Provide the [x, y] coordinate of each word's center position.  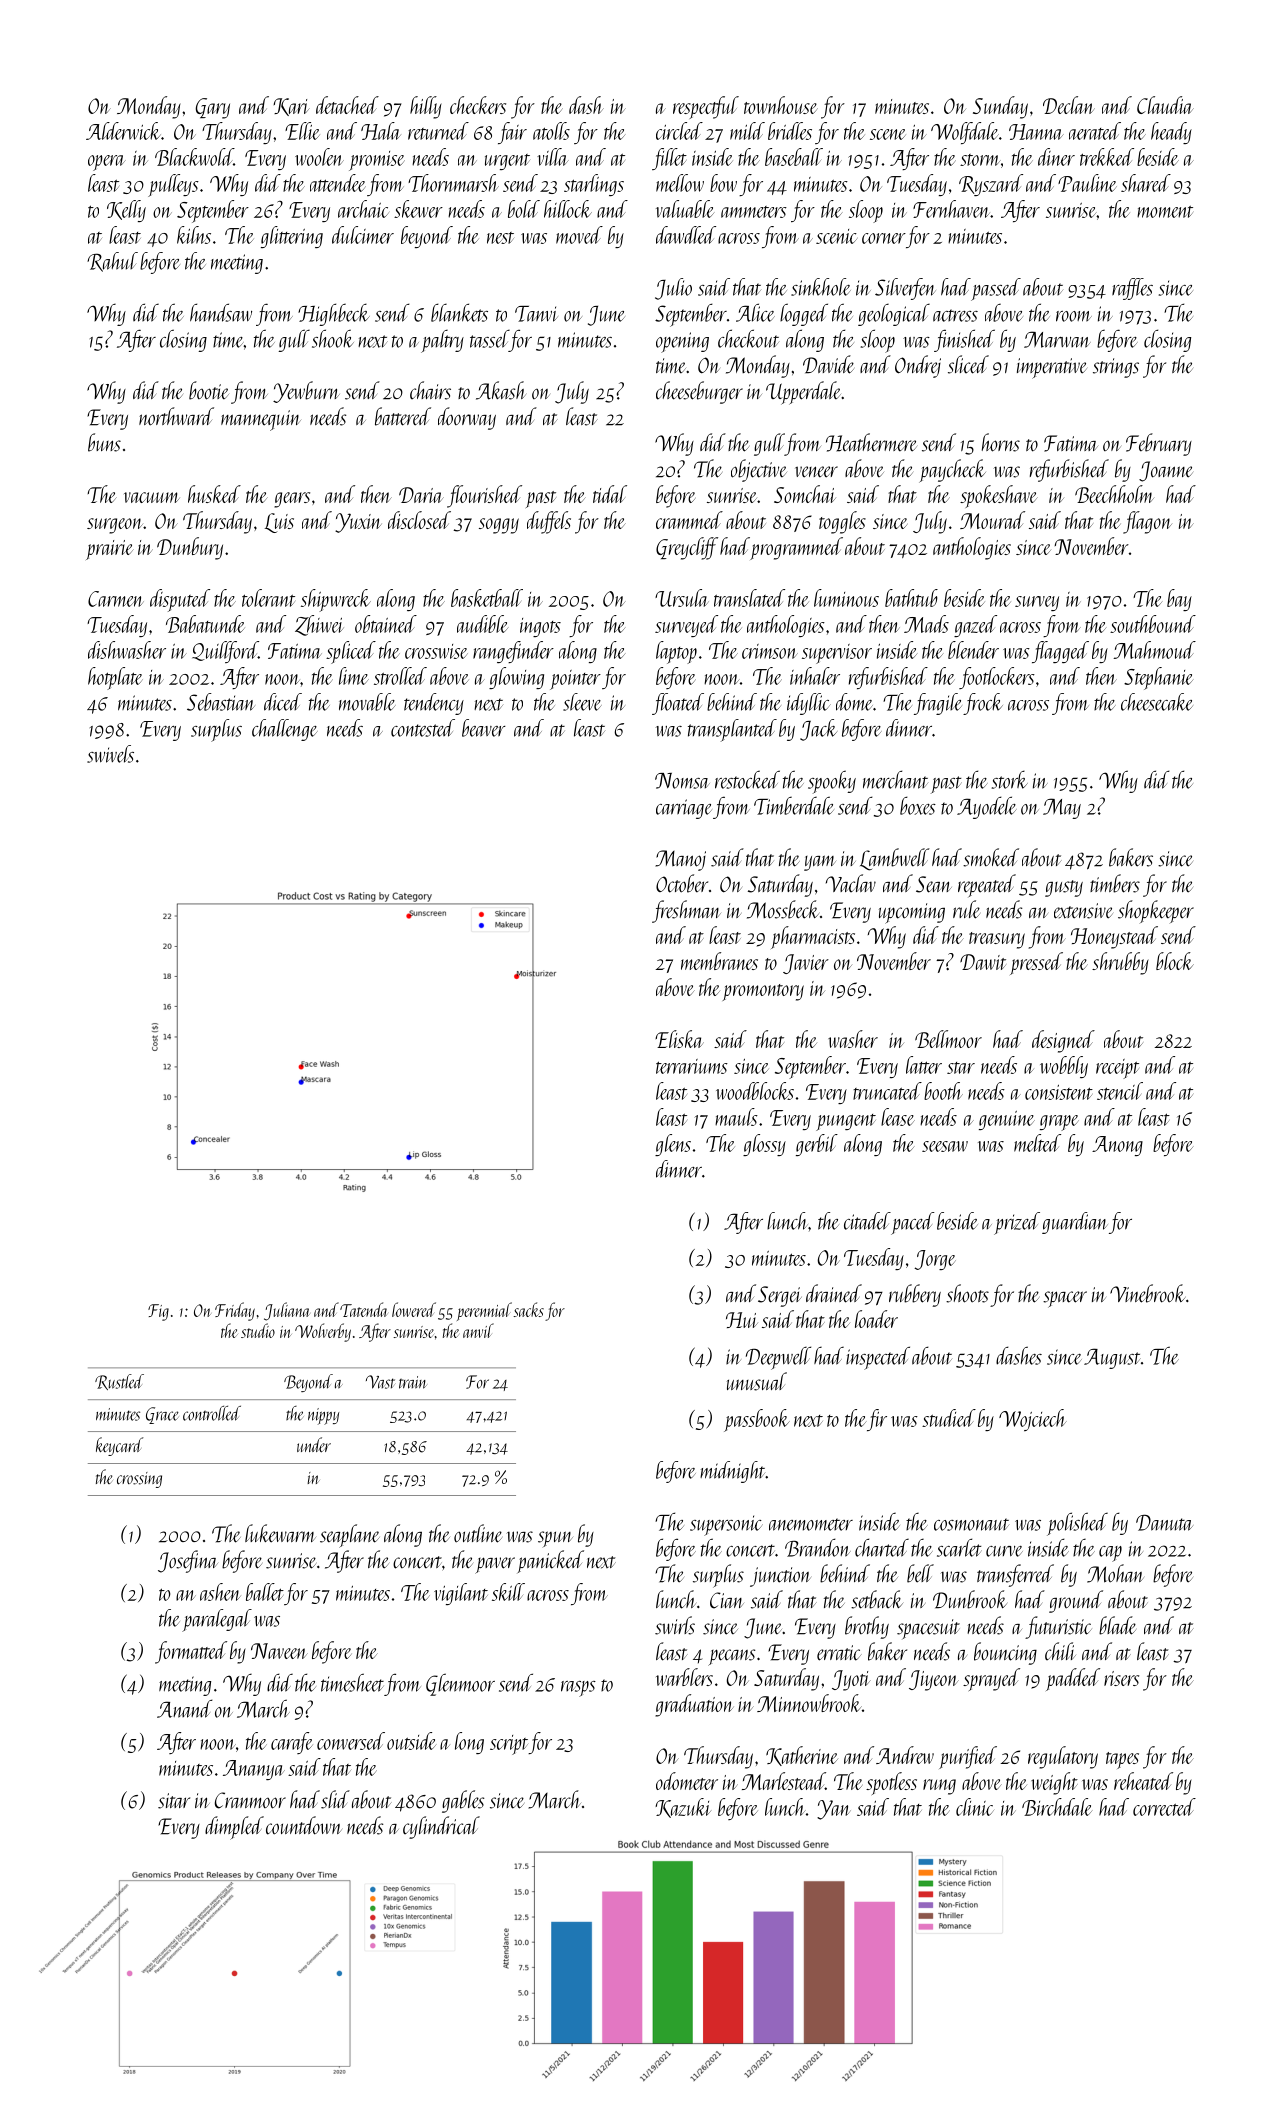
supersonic [726, 1525]
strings [1116, 368]
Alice [755, 312]
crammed [689, 520]
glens [673, 1145]
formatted [191, 1652]
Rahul [112, 262]
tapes [1122, 1760]
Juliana [287, 1311]
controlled [212, 1413]
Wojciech [1033, 1420]
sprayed [991, 1679]
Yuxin [358, 523]
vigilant [461, 1594]
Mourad [992, 520]
